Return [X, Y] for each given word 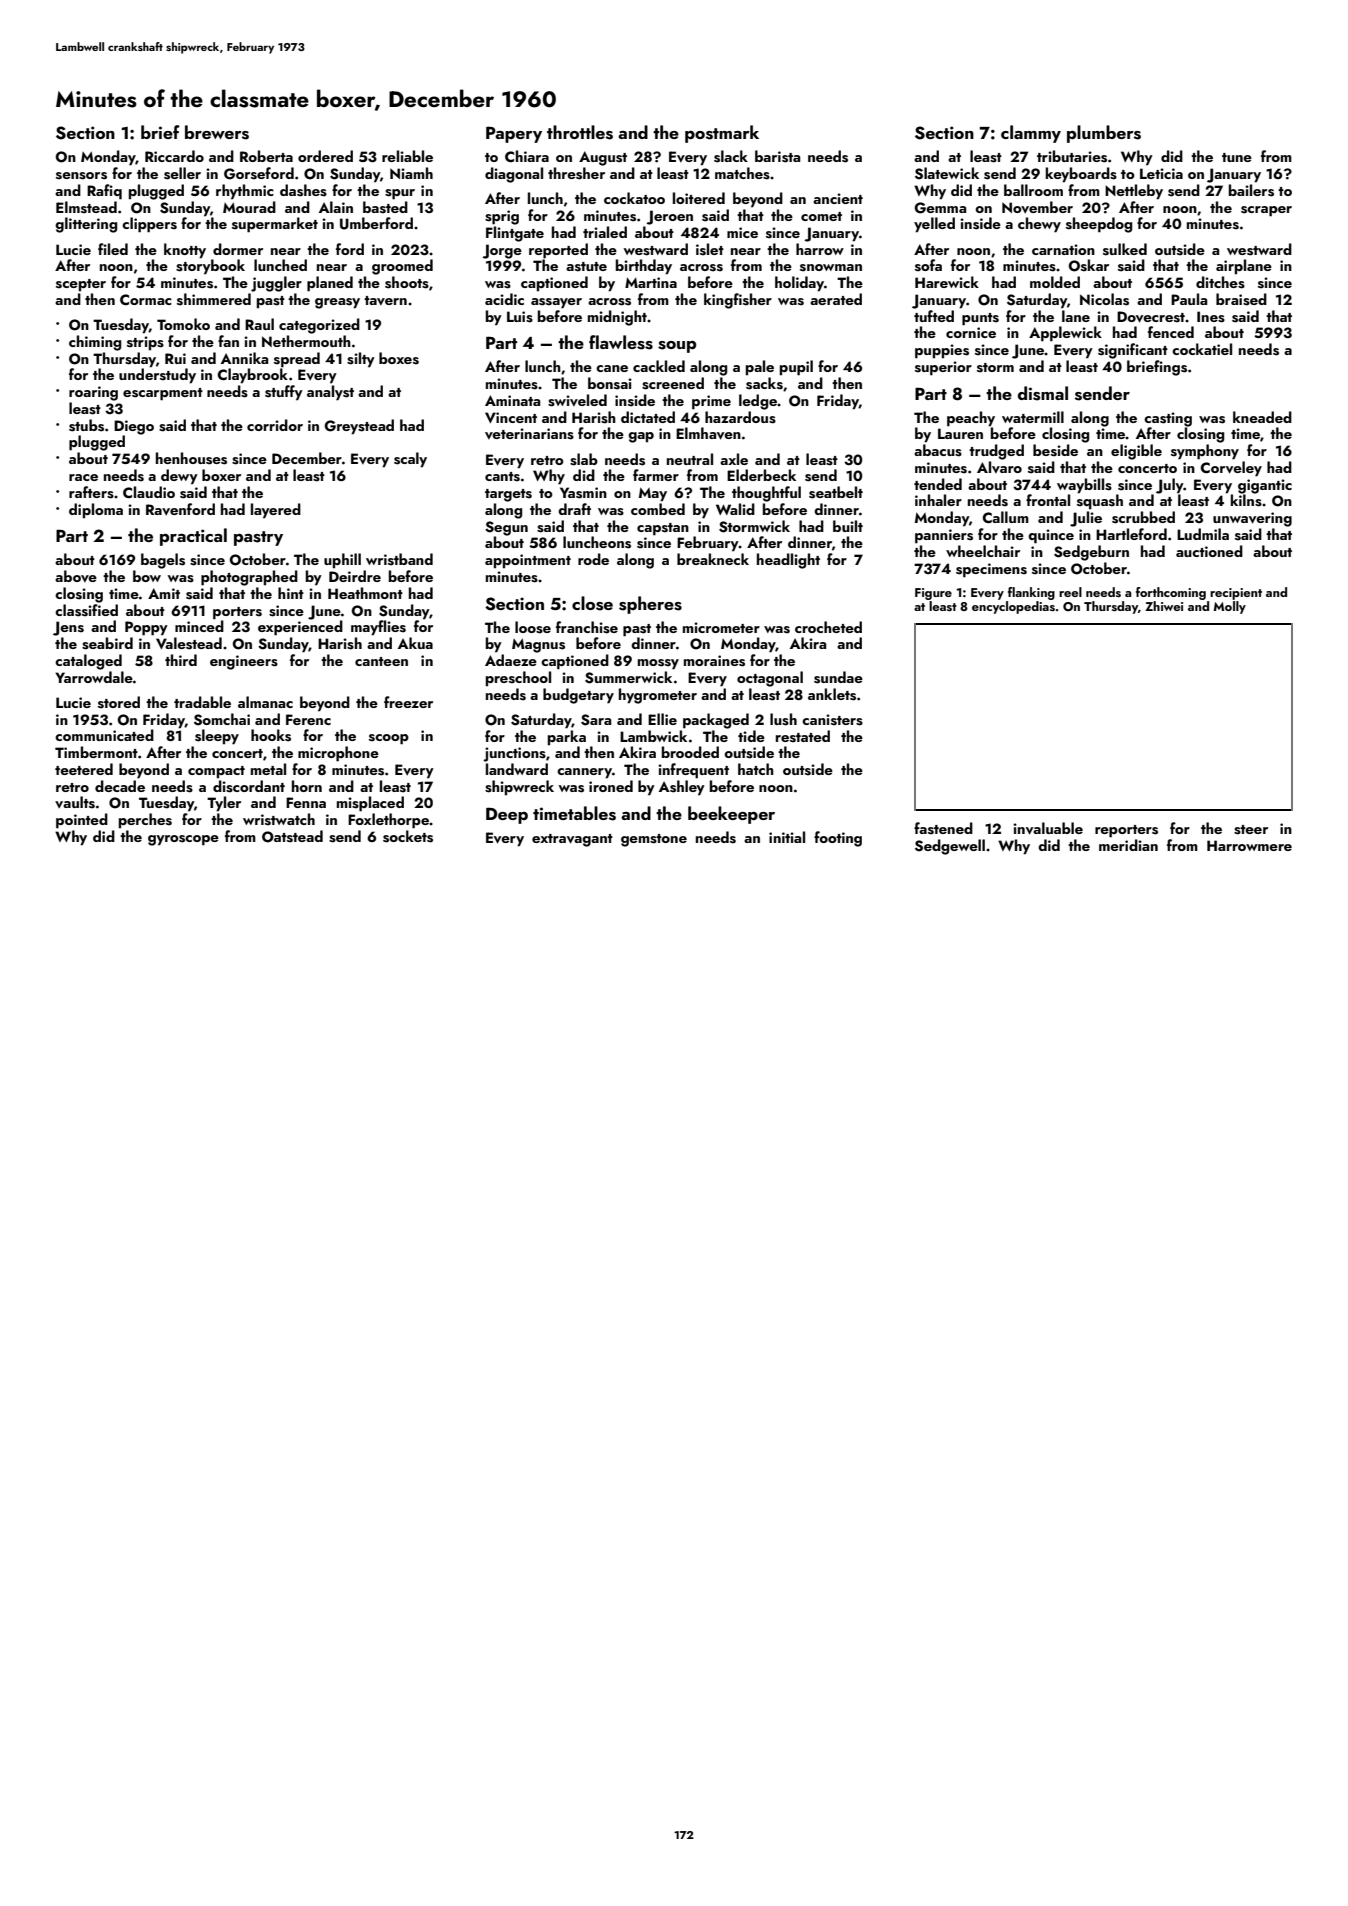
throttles [580, 132]
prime [711, 402]
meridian [1128, 845]
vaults [75, 802]
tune [1237, 157]
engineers [244, 662]
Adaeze [511, 660]
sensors [81, 176]
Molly [1229, 607]
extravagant [572, 840]
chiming [95, 343]
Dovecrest [1151, 317]
